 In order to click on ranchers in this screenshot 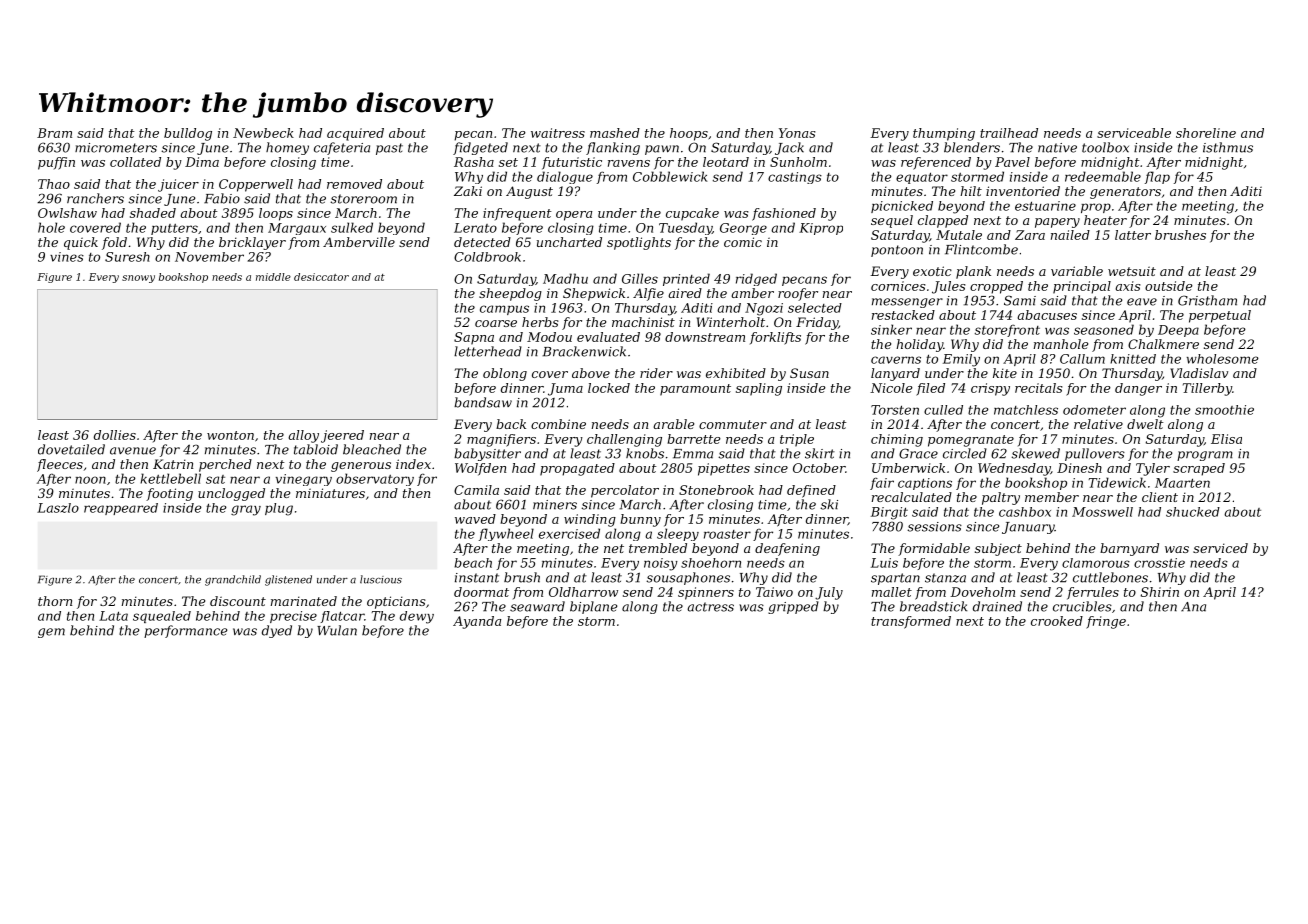, I will do `click(95, 198)`.
